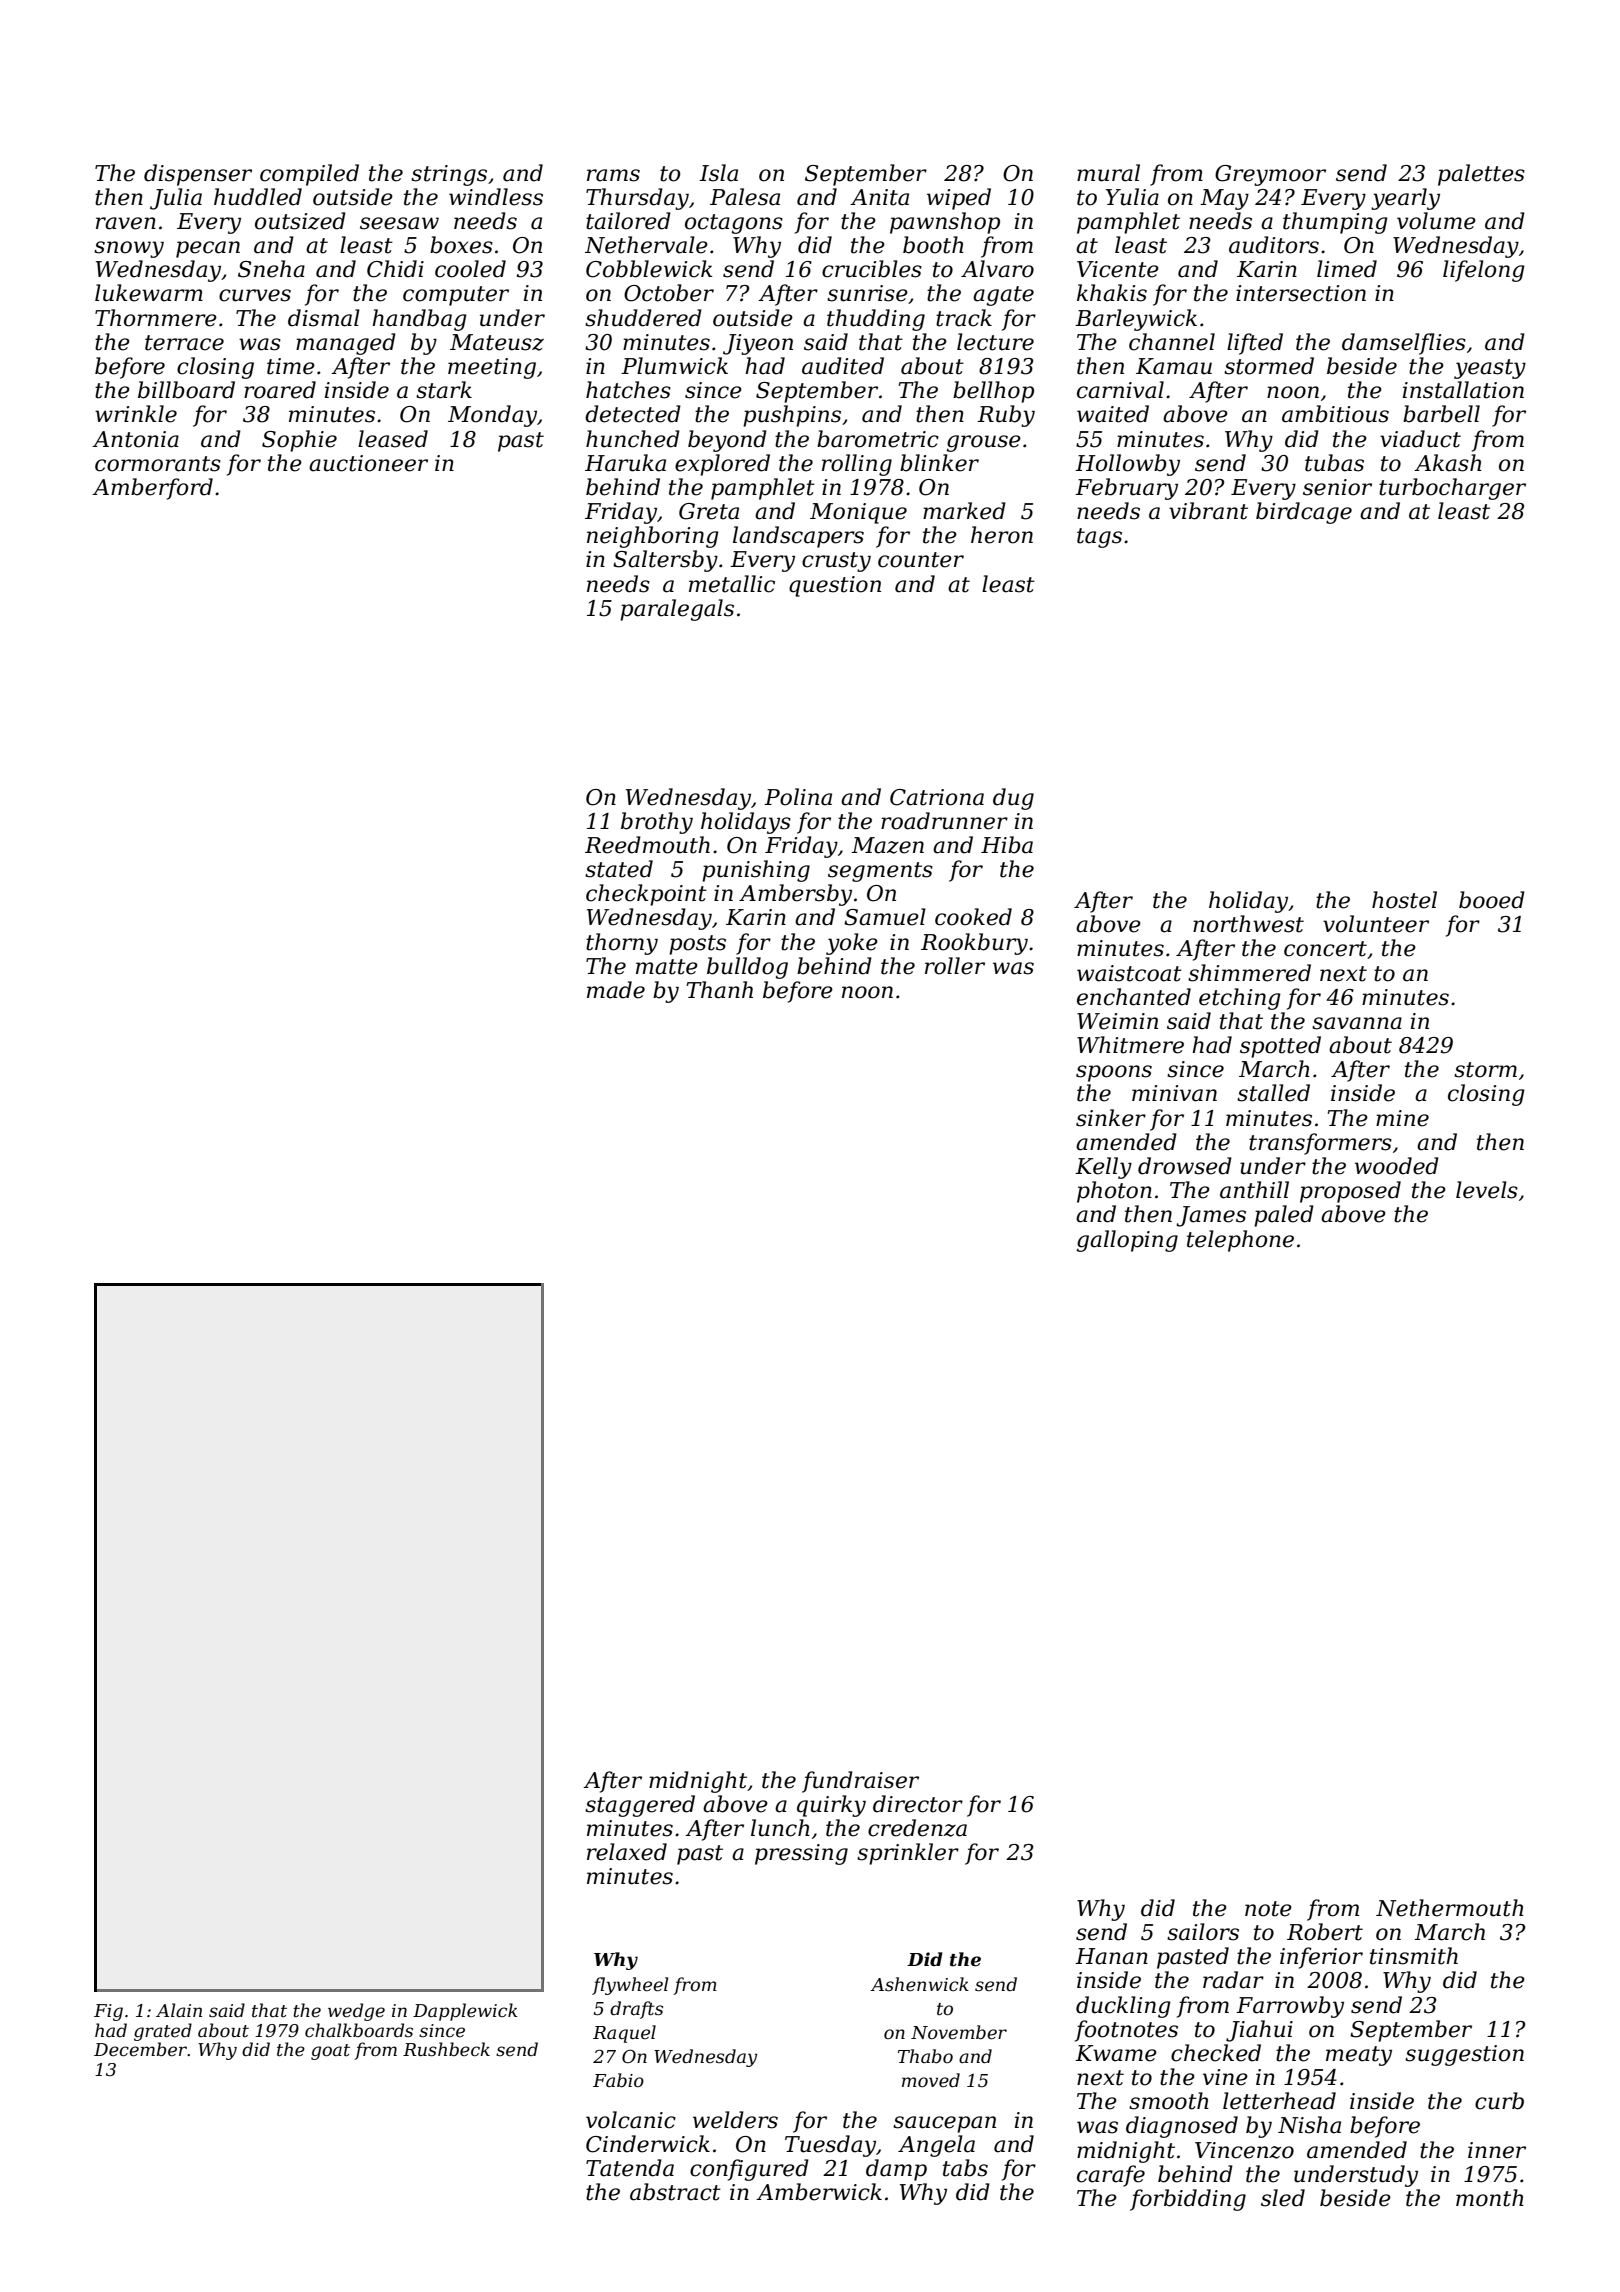 The height and width of the page is (2292, 1620). Describe the element at coordinates (152, 489) in the page. I see `Amberford` at that location.
